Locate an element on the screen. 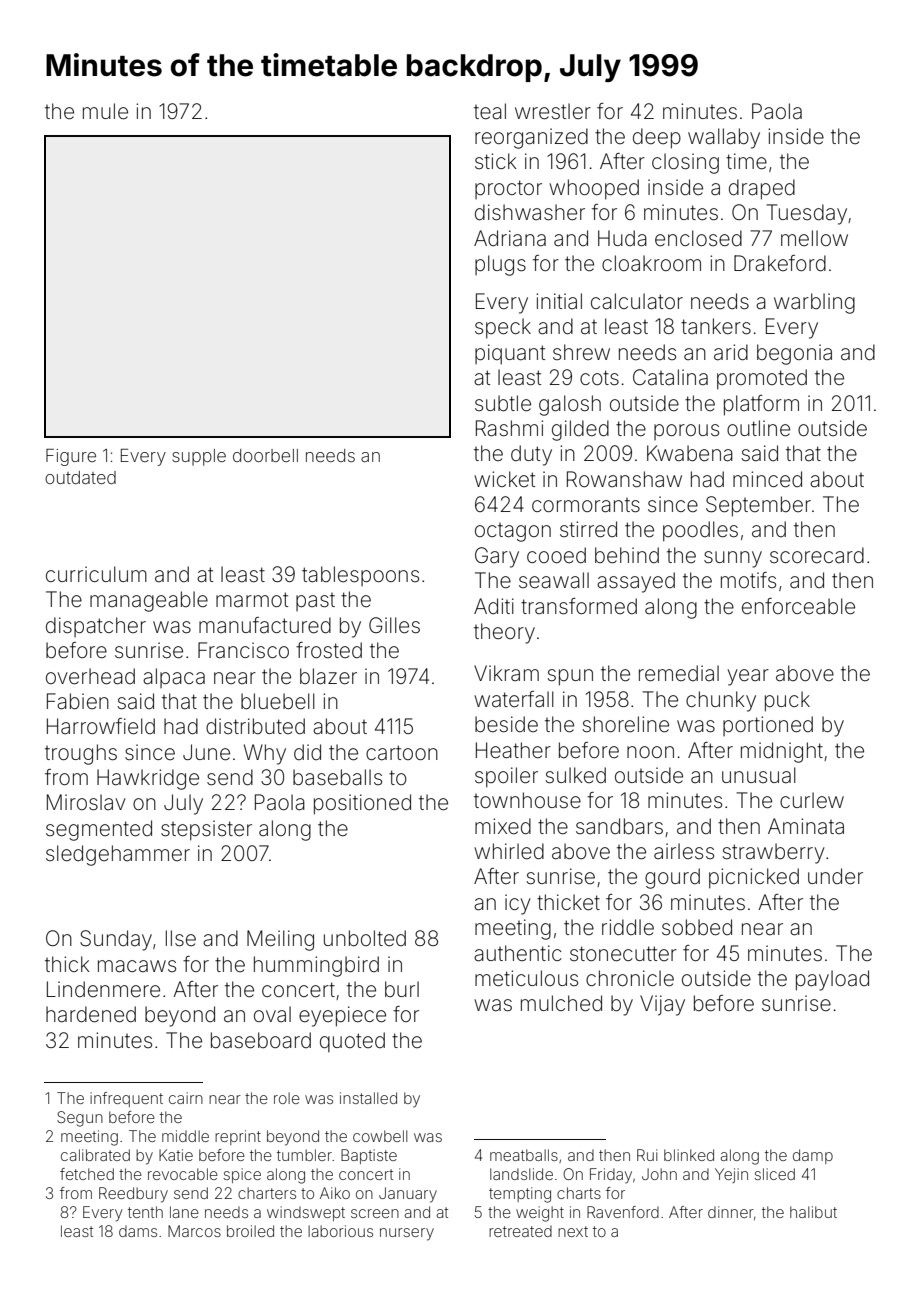 Image resolution: width=924 pixels, height=1314 pixels. assayed is located at coordinates (636, 582).
